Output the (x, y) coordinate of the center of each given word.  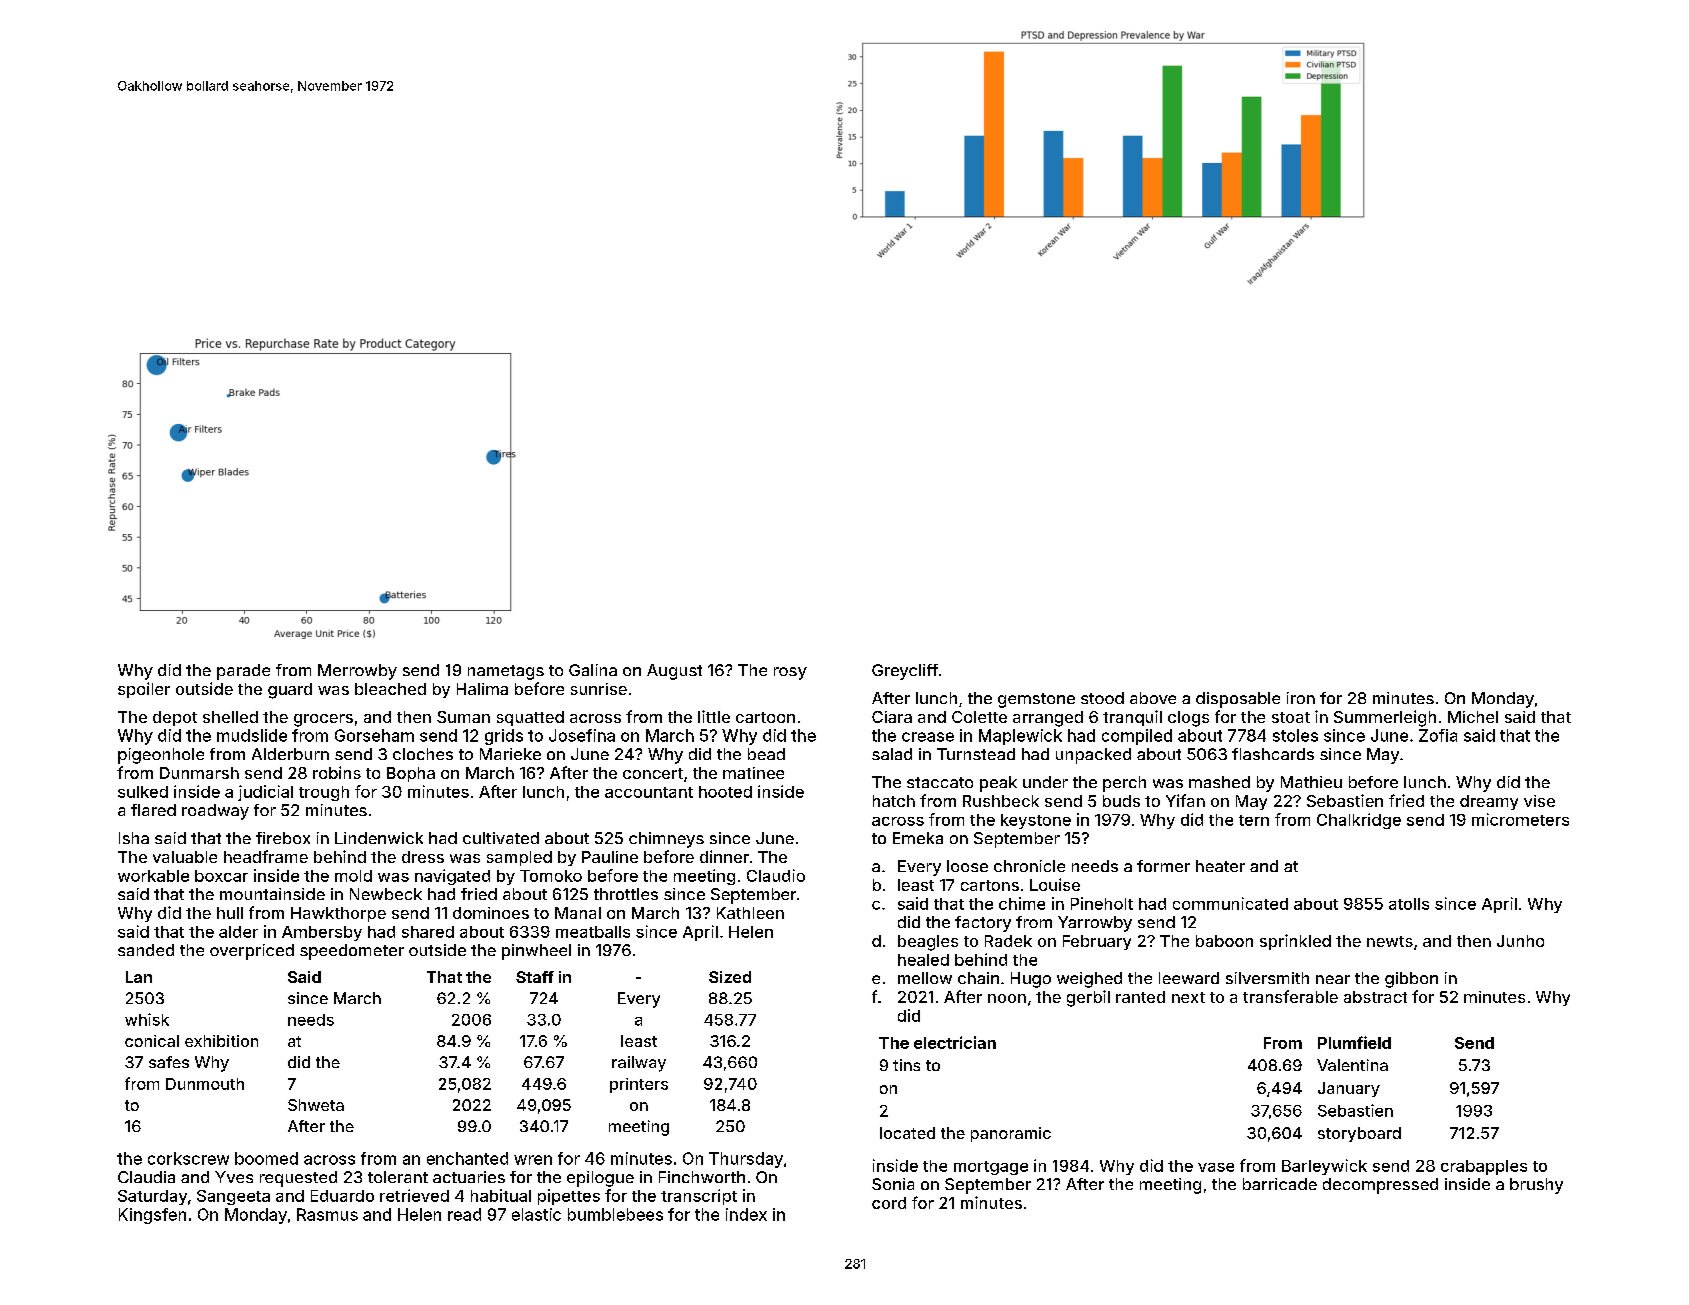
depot (175, 718)
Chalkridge (1359, 821)
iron (1301, 698)
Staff (535, 977)
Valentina (1352, 1065)
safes (169, 1062)
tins (906, 1065)
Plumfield (1354, 1042)
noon (1007, 998)
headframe (266, 856)
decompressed (1380, 1186)
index (746, 1214)
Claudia (146, 1177)
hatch (894, 801)
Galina (593, 670)
